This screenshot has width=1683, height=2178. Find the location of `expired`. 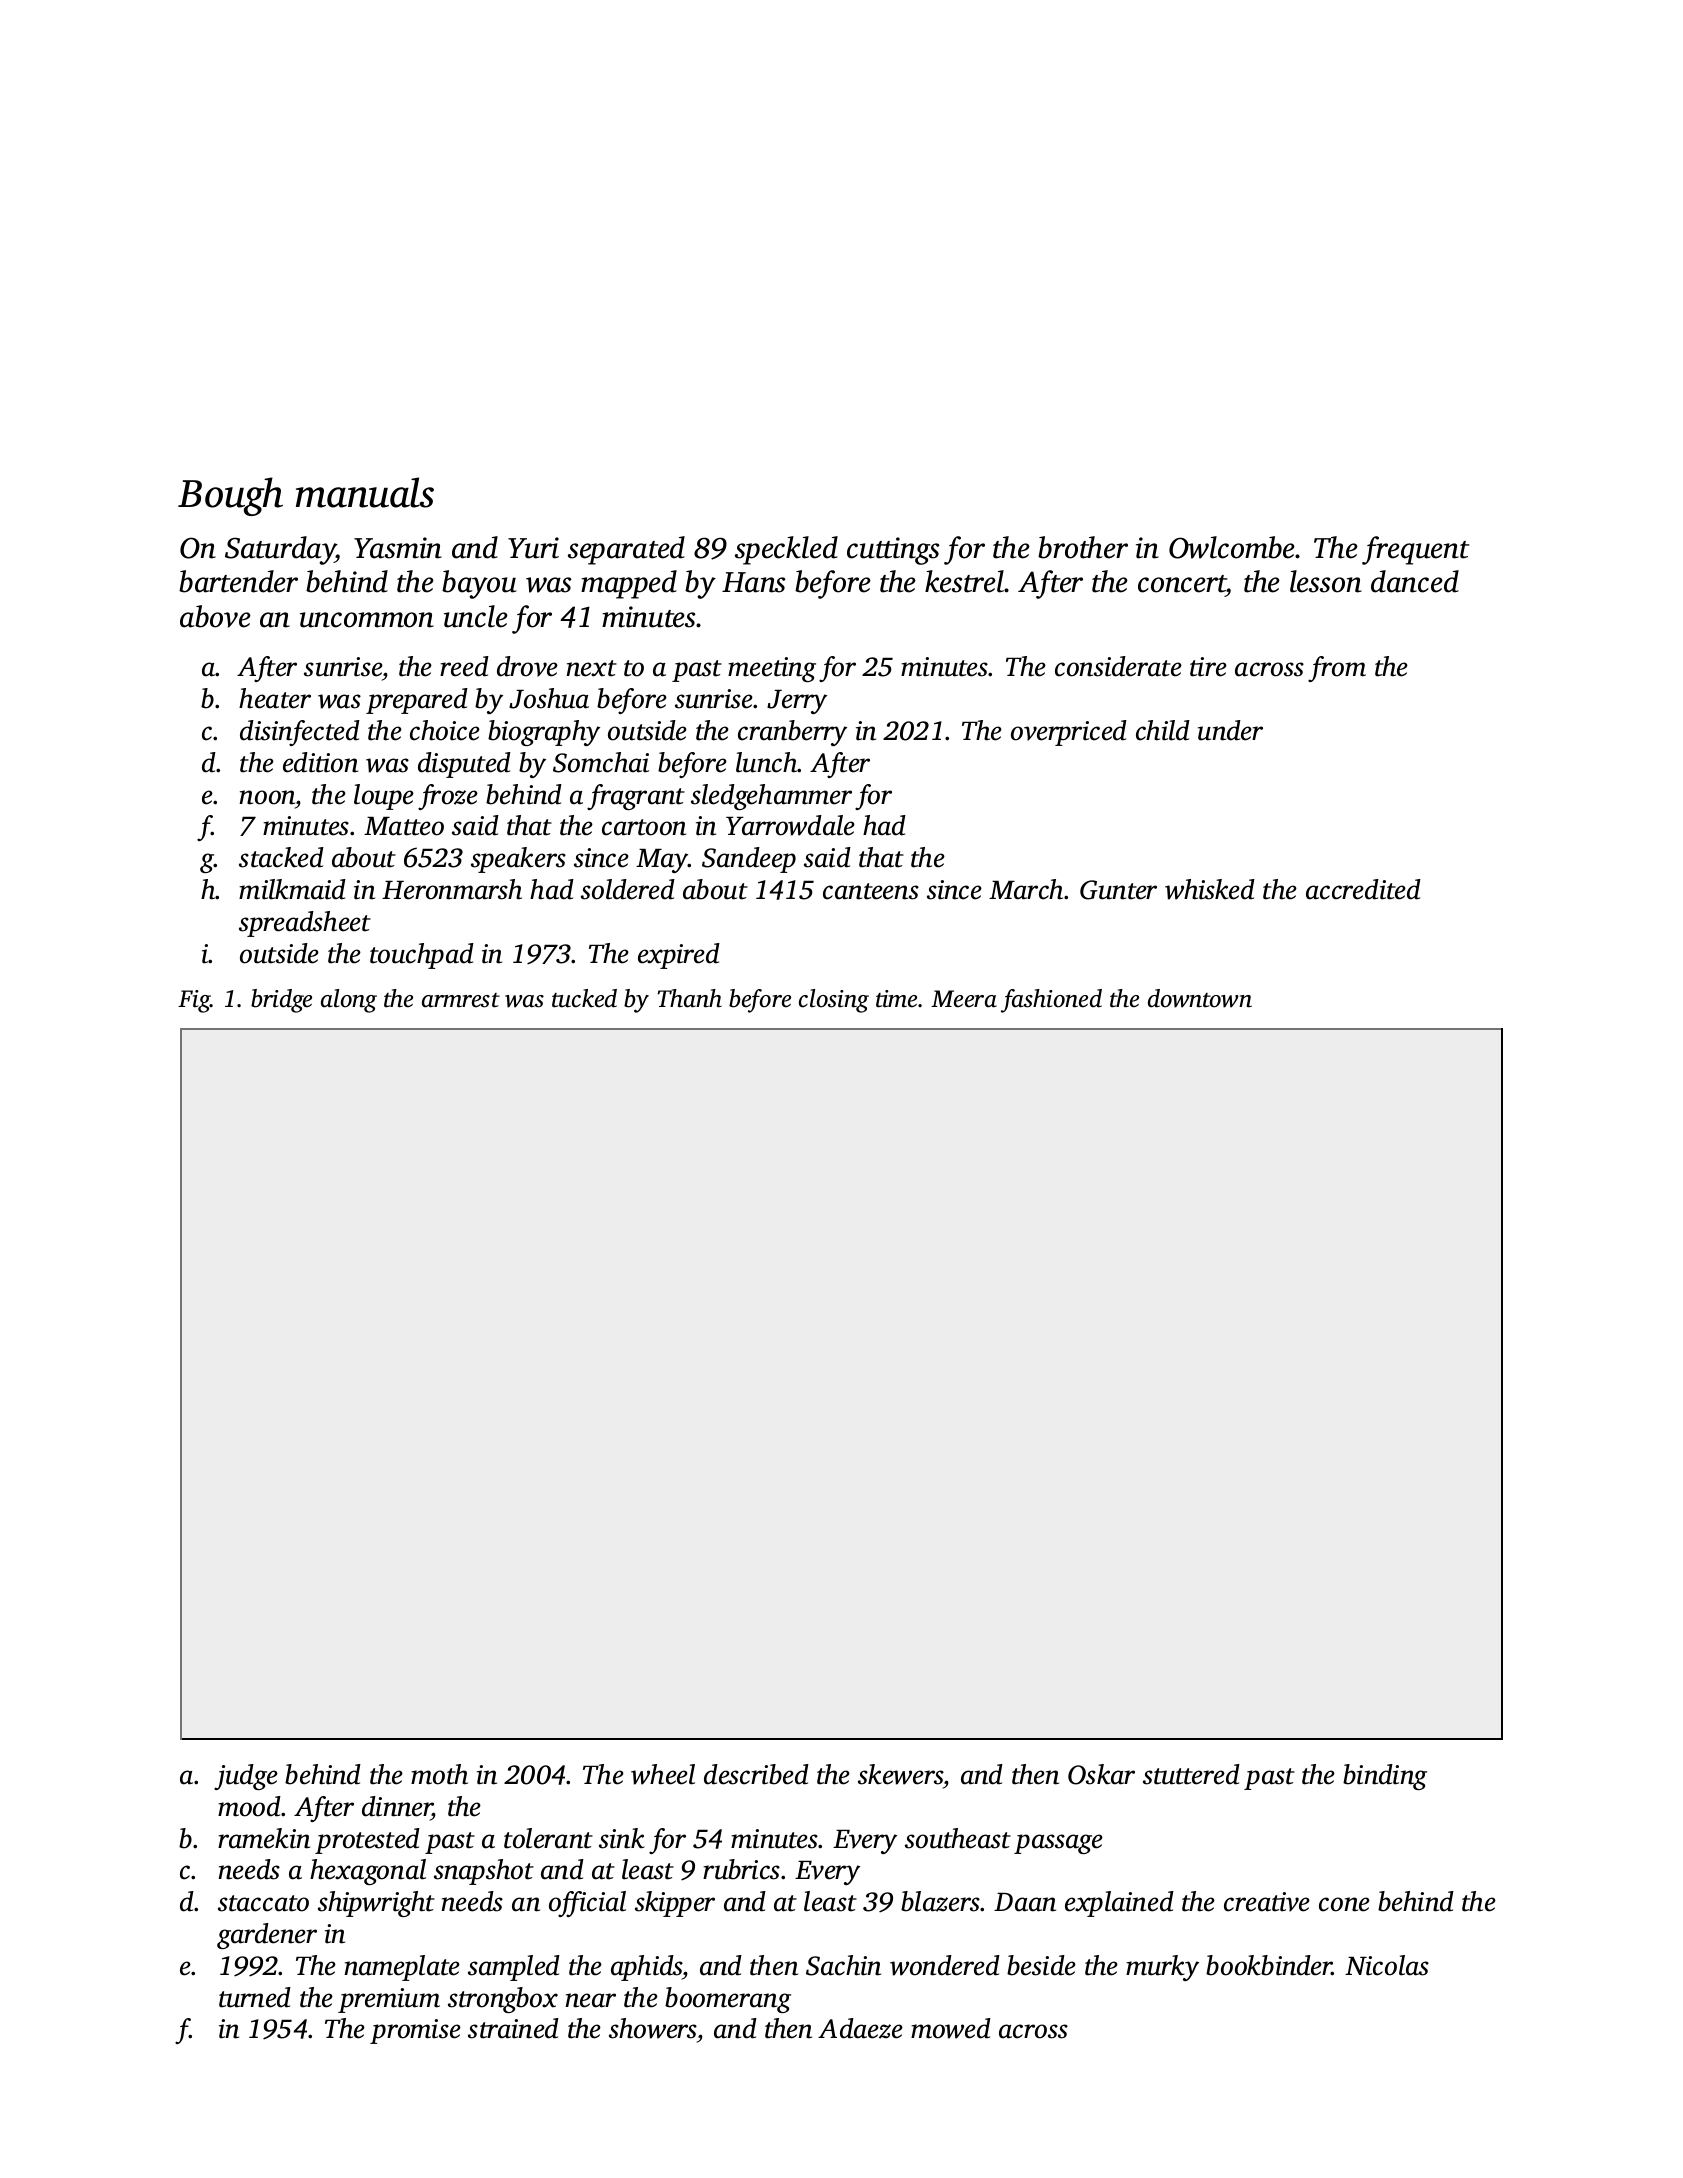

expired is located at coordinates (679, 956).
